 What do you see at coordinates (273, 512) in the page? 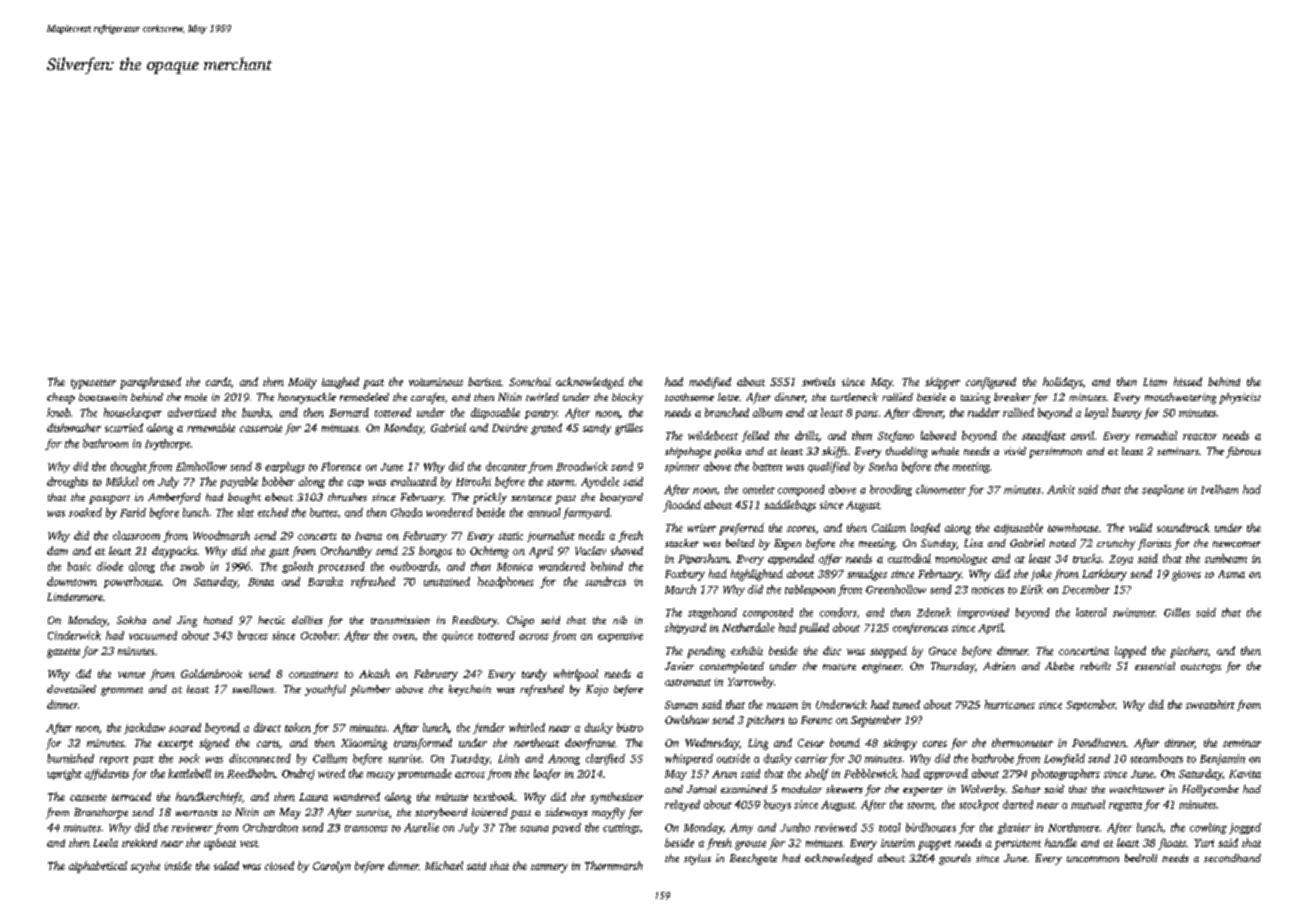
I see `etched` at bounding box center [273, 512].
